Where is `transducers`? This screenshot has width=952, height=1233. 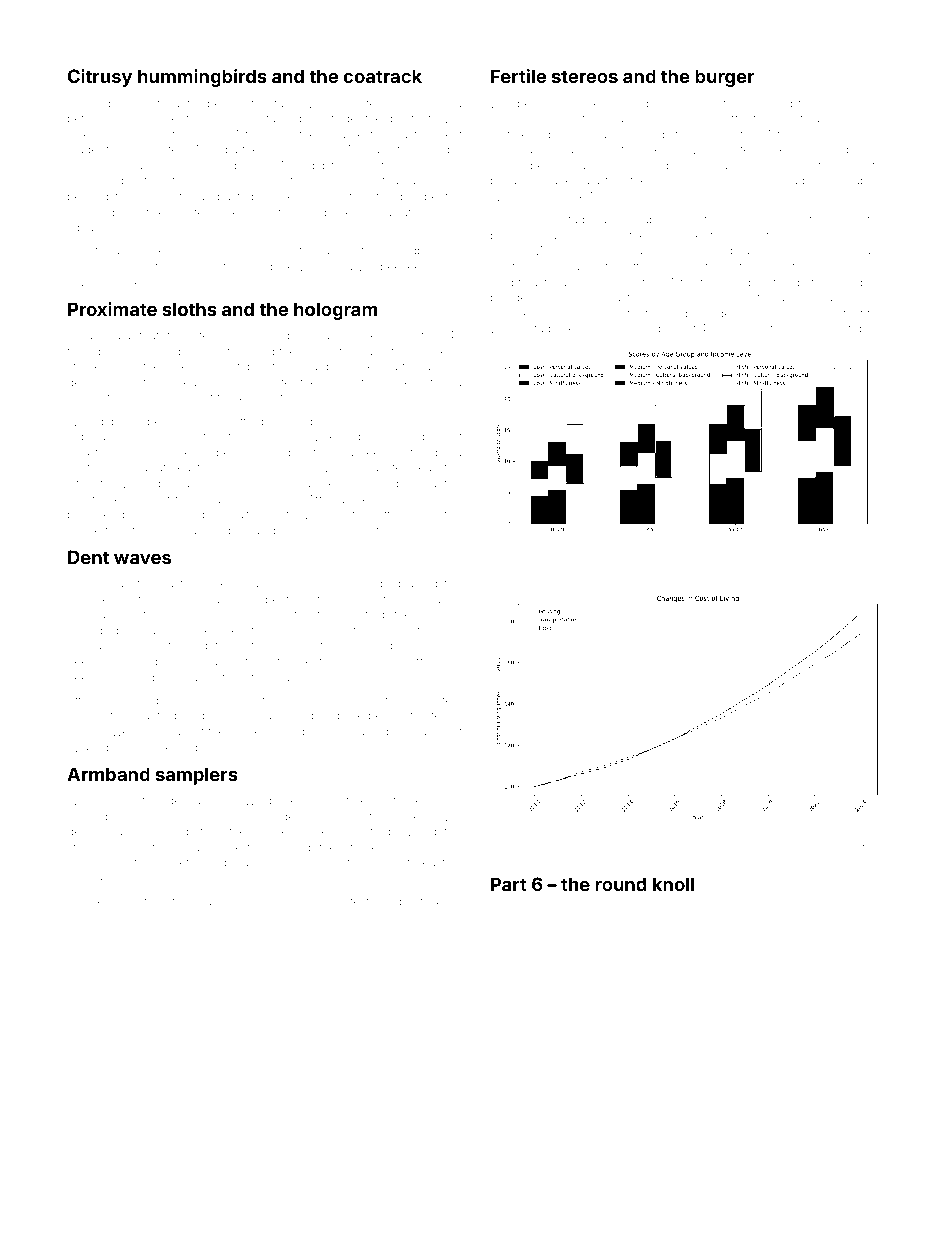 transducers is located at coordinates (99, 351).
